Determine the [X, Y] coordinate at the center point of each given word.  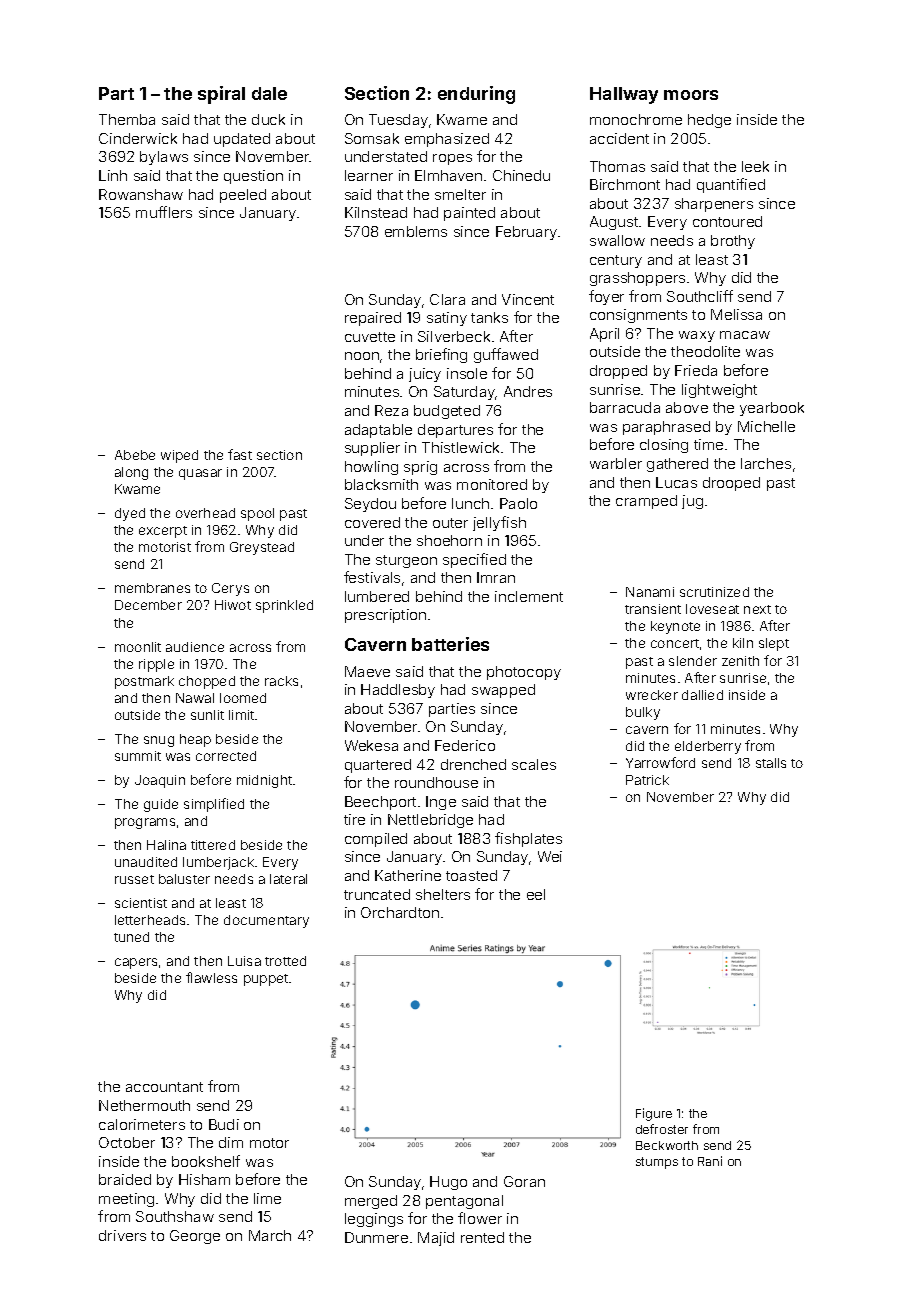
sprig [420, 468]
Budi [224, 1124]
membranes [152, 588]
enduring [476, 95]
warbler [616, 463]
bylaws [164, 158]
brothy [733, 242]
